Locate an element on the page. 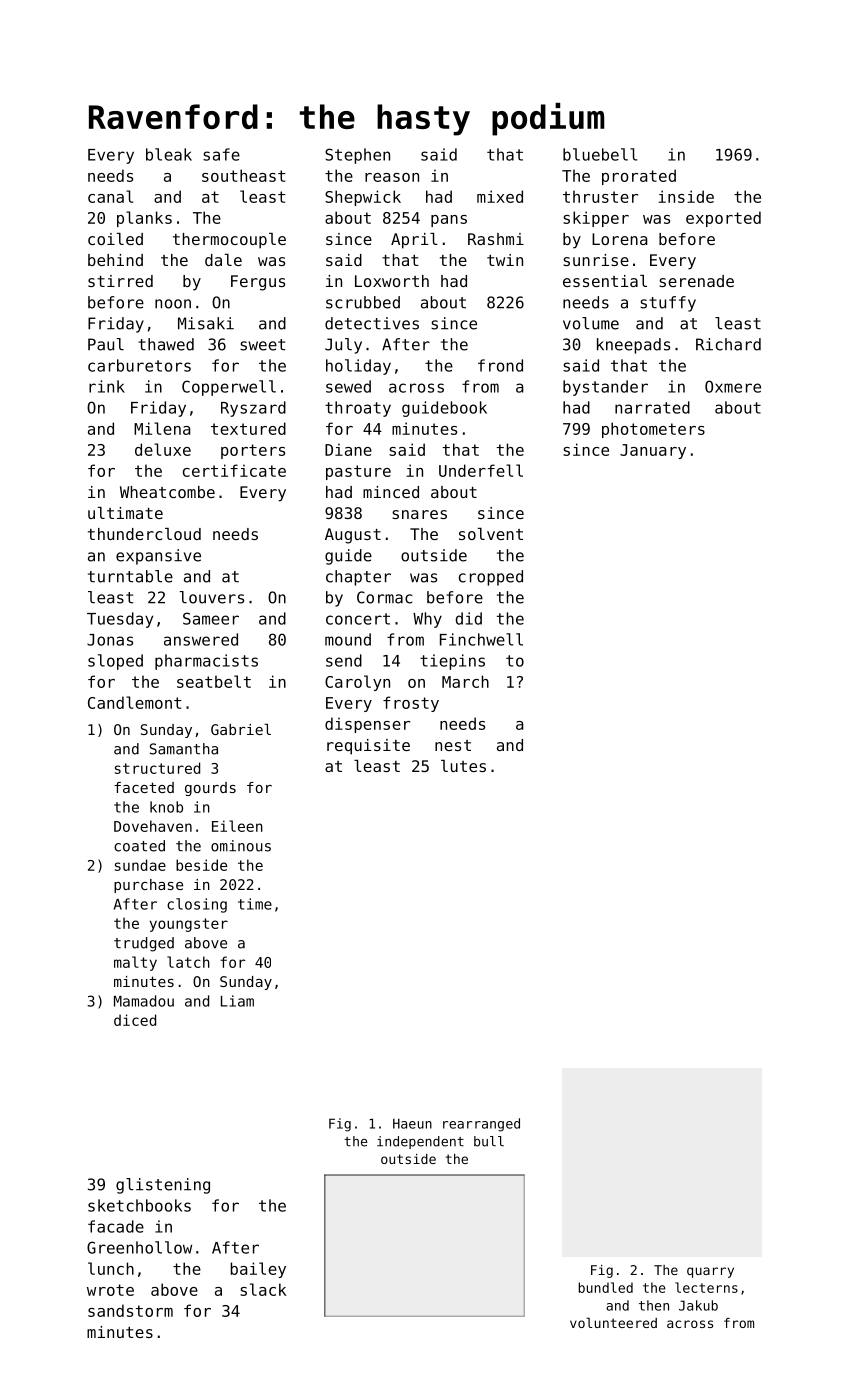  bleak is located at coordinates (169, 154).
